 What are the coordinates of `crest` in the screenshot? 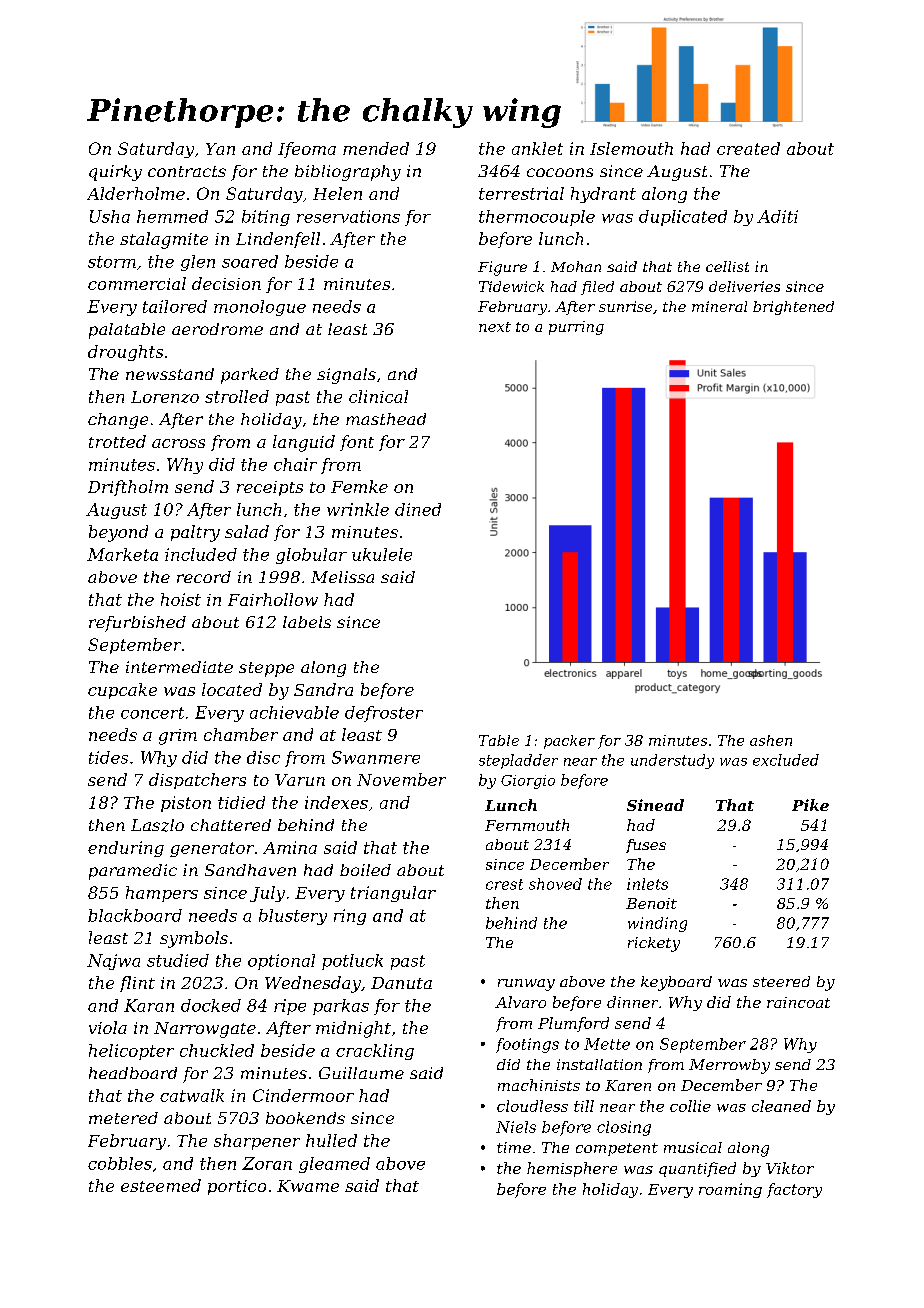 It's located at (504, 884).
